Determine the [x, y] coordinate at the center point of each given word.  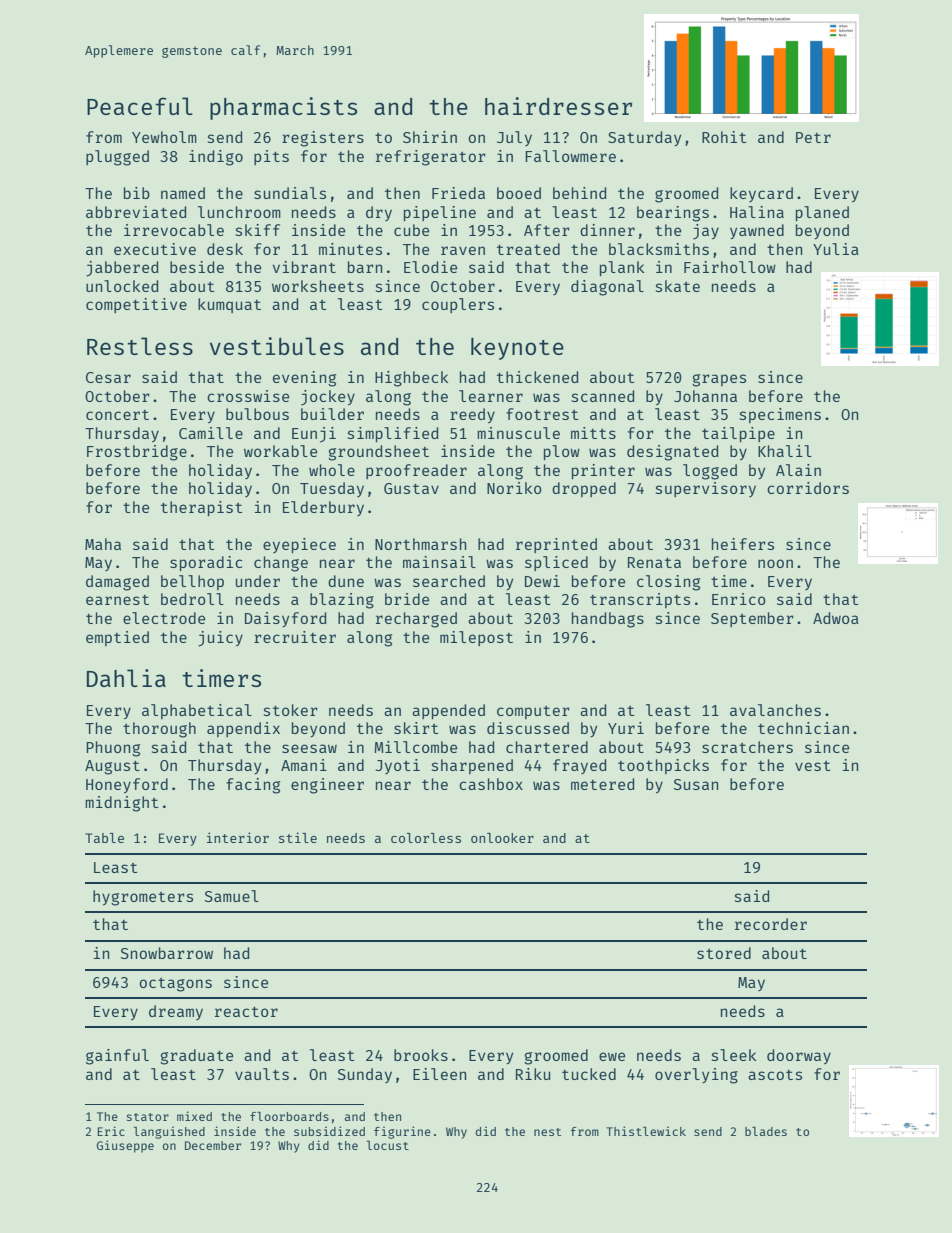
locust [388, 1145]
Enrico [739, 599]
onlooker [502, 838]
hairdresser [558, 106]
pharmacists [283, 108]
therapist [202, 508]
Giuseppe [125, 1146]
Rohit [724, 137]
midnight [122, 804]
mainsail [439, 562]
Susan [696, 784]
